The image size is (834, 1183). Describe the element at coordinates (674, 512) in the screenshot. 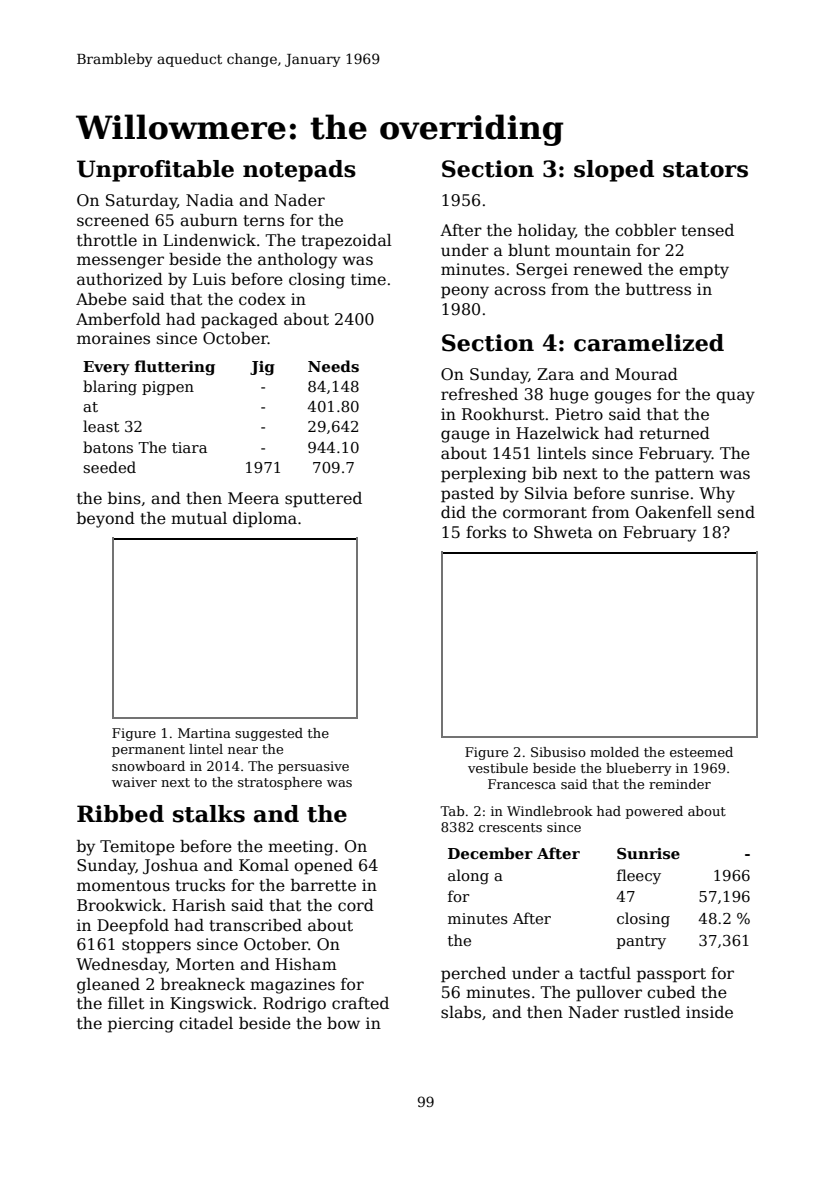

I see `Oakenfell` at that location.
